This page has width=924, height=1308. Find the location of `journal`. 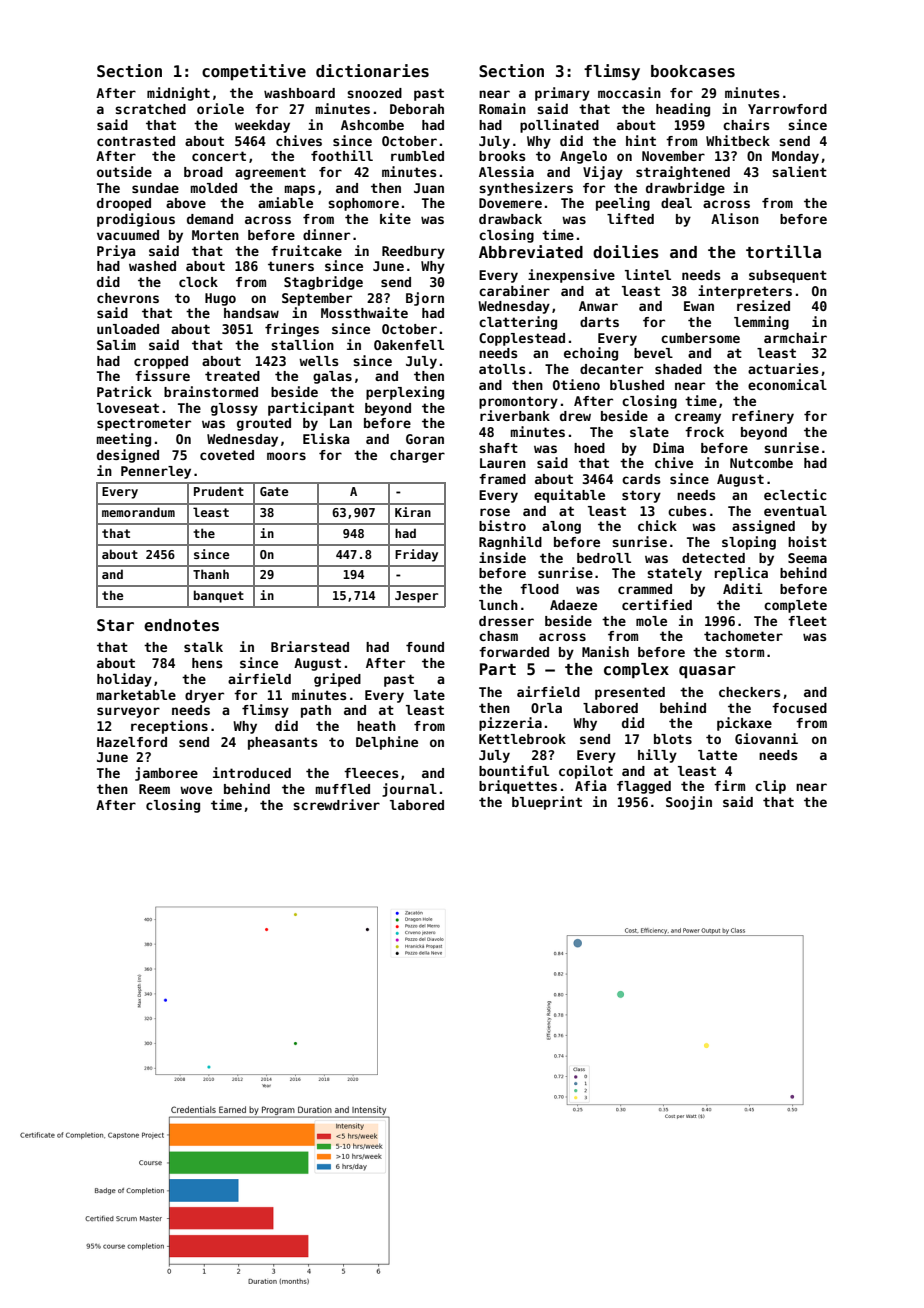

journal is located at coordinates (409, 790).
